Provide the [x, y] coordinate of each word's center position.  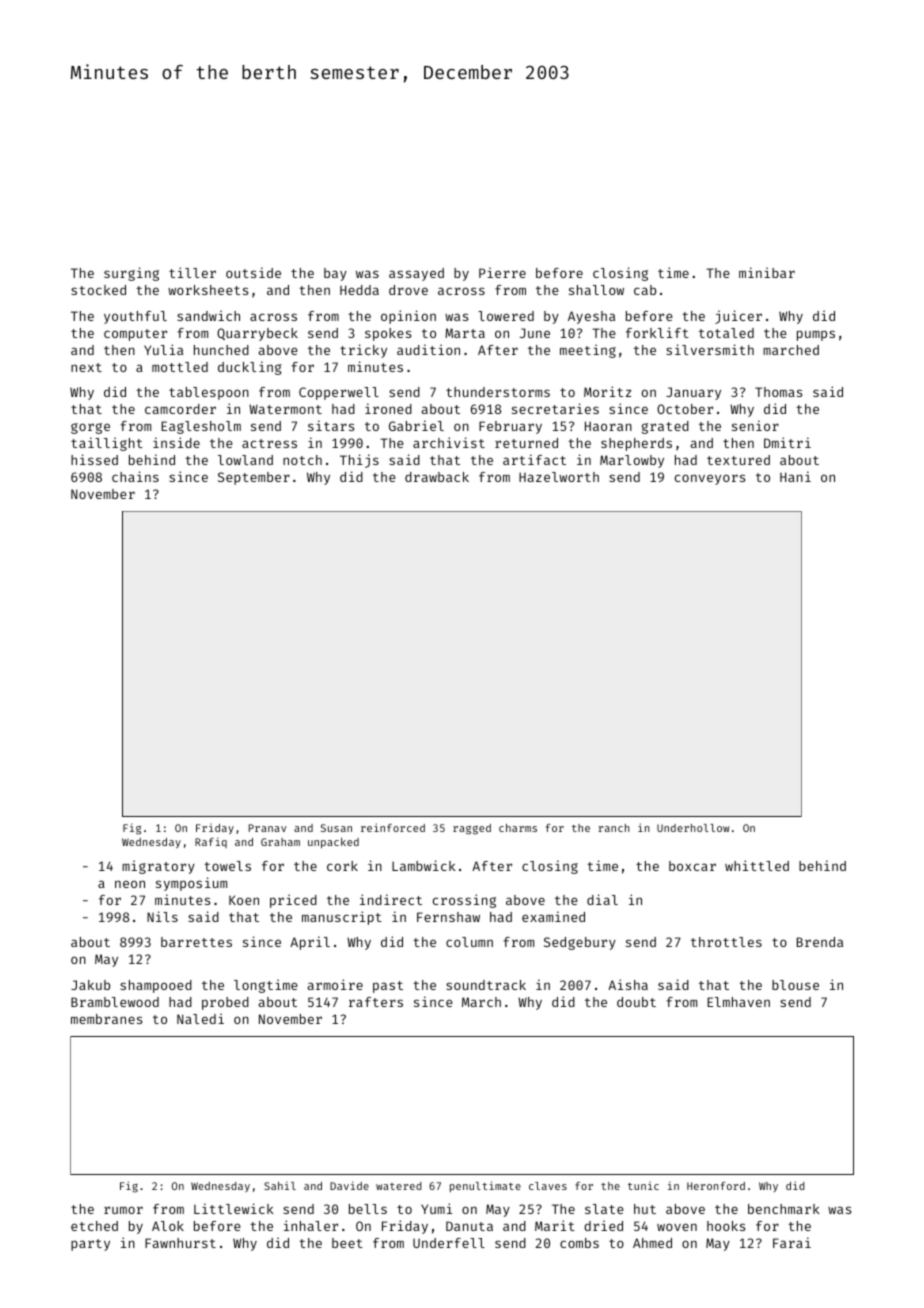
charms [518, 828]
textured [738, 460]
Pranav [267, 828]
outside [253, 272]
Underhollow [693, 828]
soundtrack [486, 985]
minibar [767, 272]
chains [135, 476]
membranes [106, 1019]
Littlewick [234, 1208]
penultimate [485, 1186]
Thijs [359, 461]
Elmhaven [738, 1002]
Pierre [502, 272]
